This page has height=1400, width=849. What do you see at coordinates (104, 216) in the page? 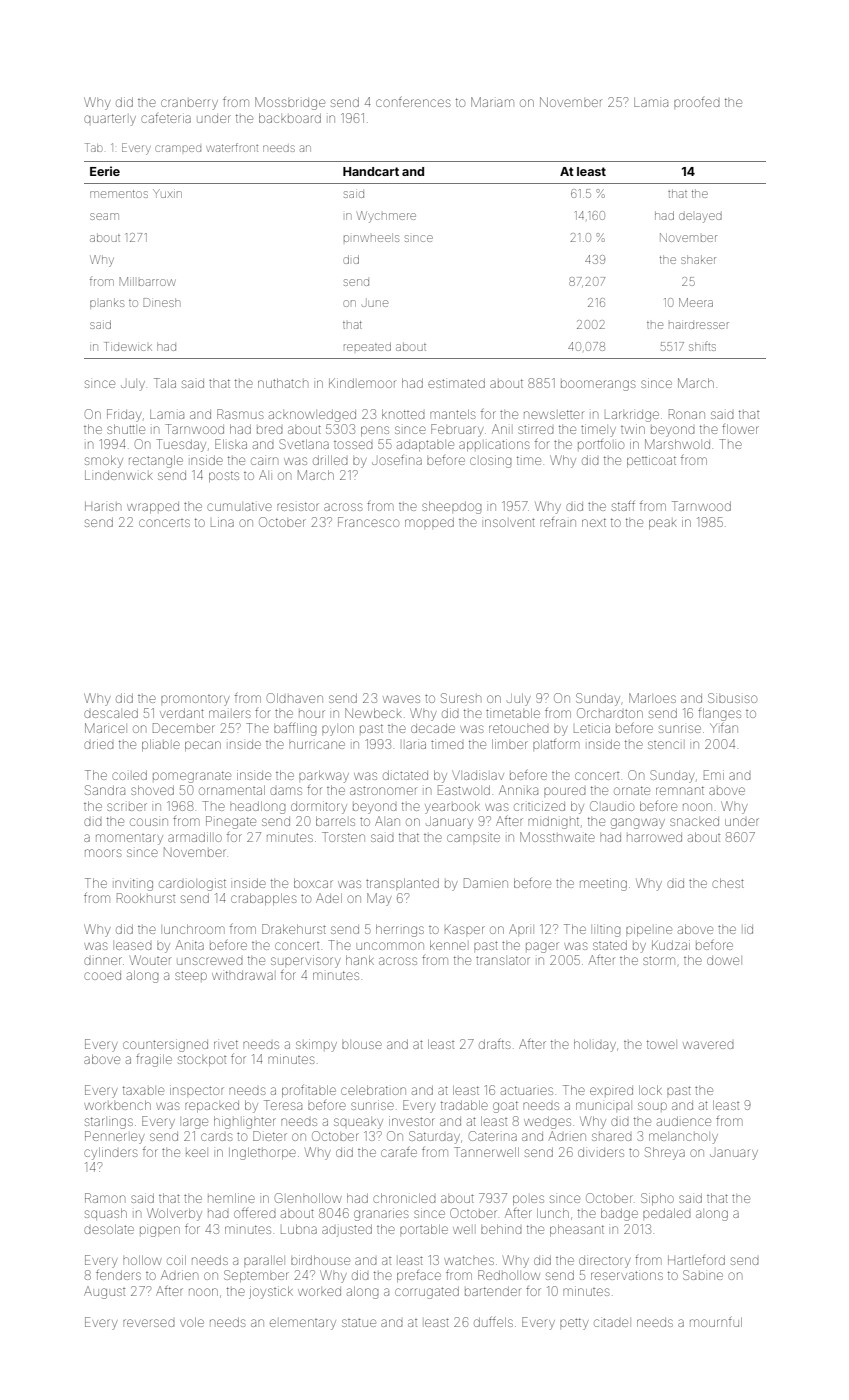
I see `seam` at bounding box center [104, 216].
